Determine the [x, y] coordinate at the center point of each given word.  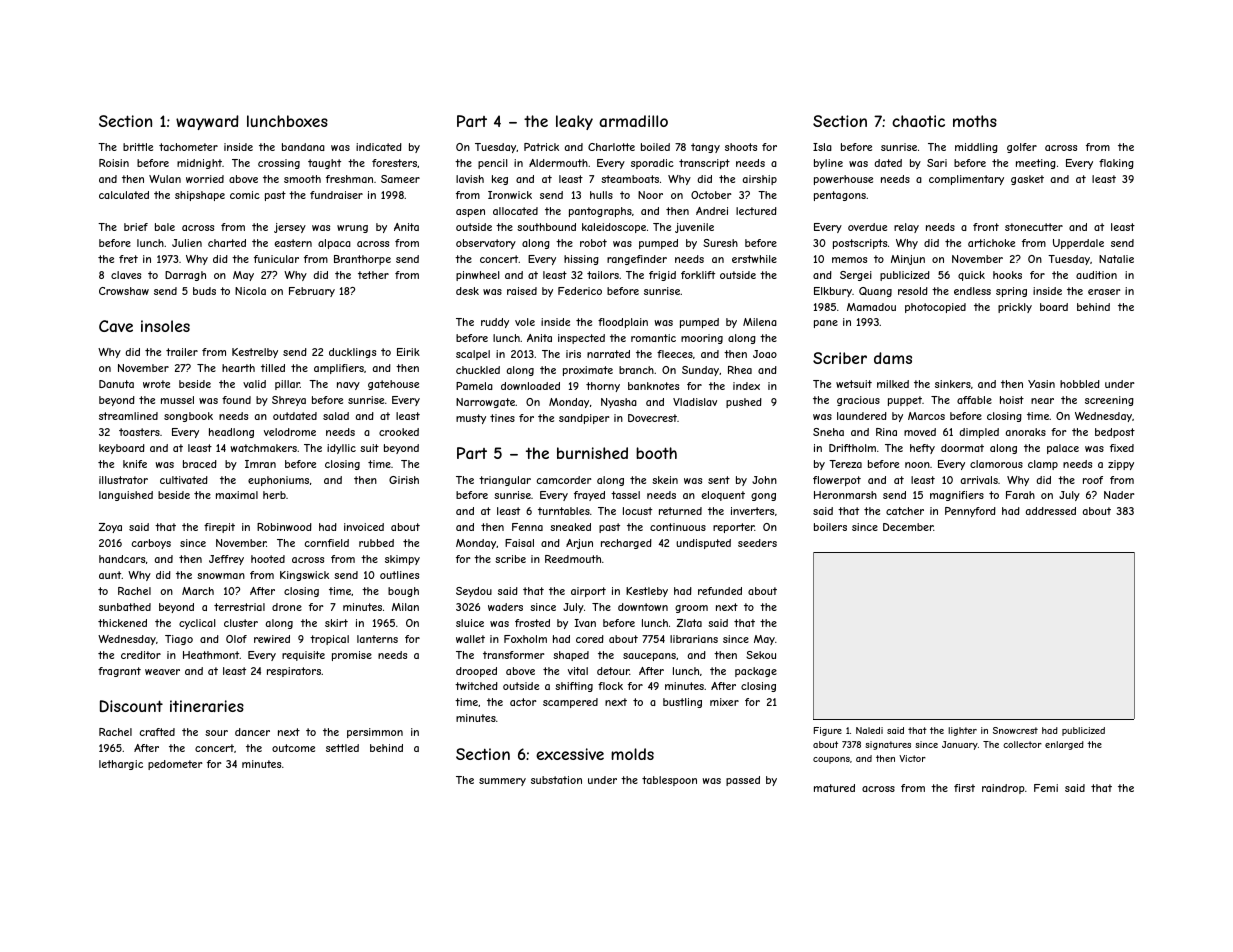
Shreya [289, 401]
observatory [486, 244]
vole [525, 322]
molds [632, 754]
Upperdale [1078, 244]
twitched [476, 686]
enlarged [1064, 745]
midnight [199, 164]
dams [893, 358]
